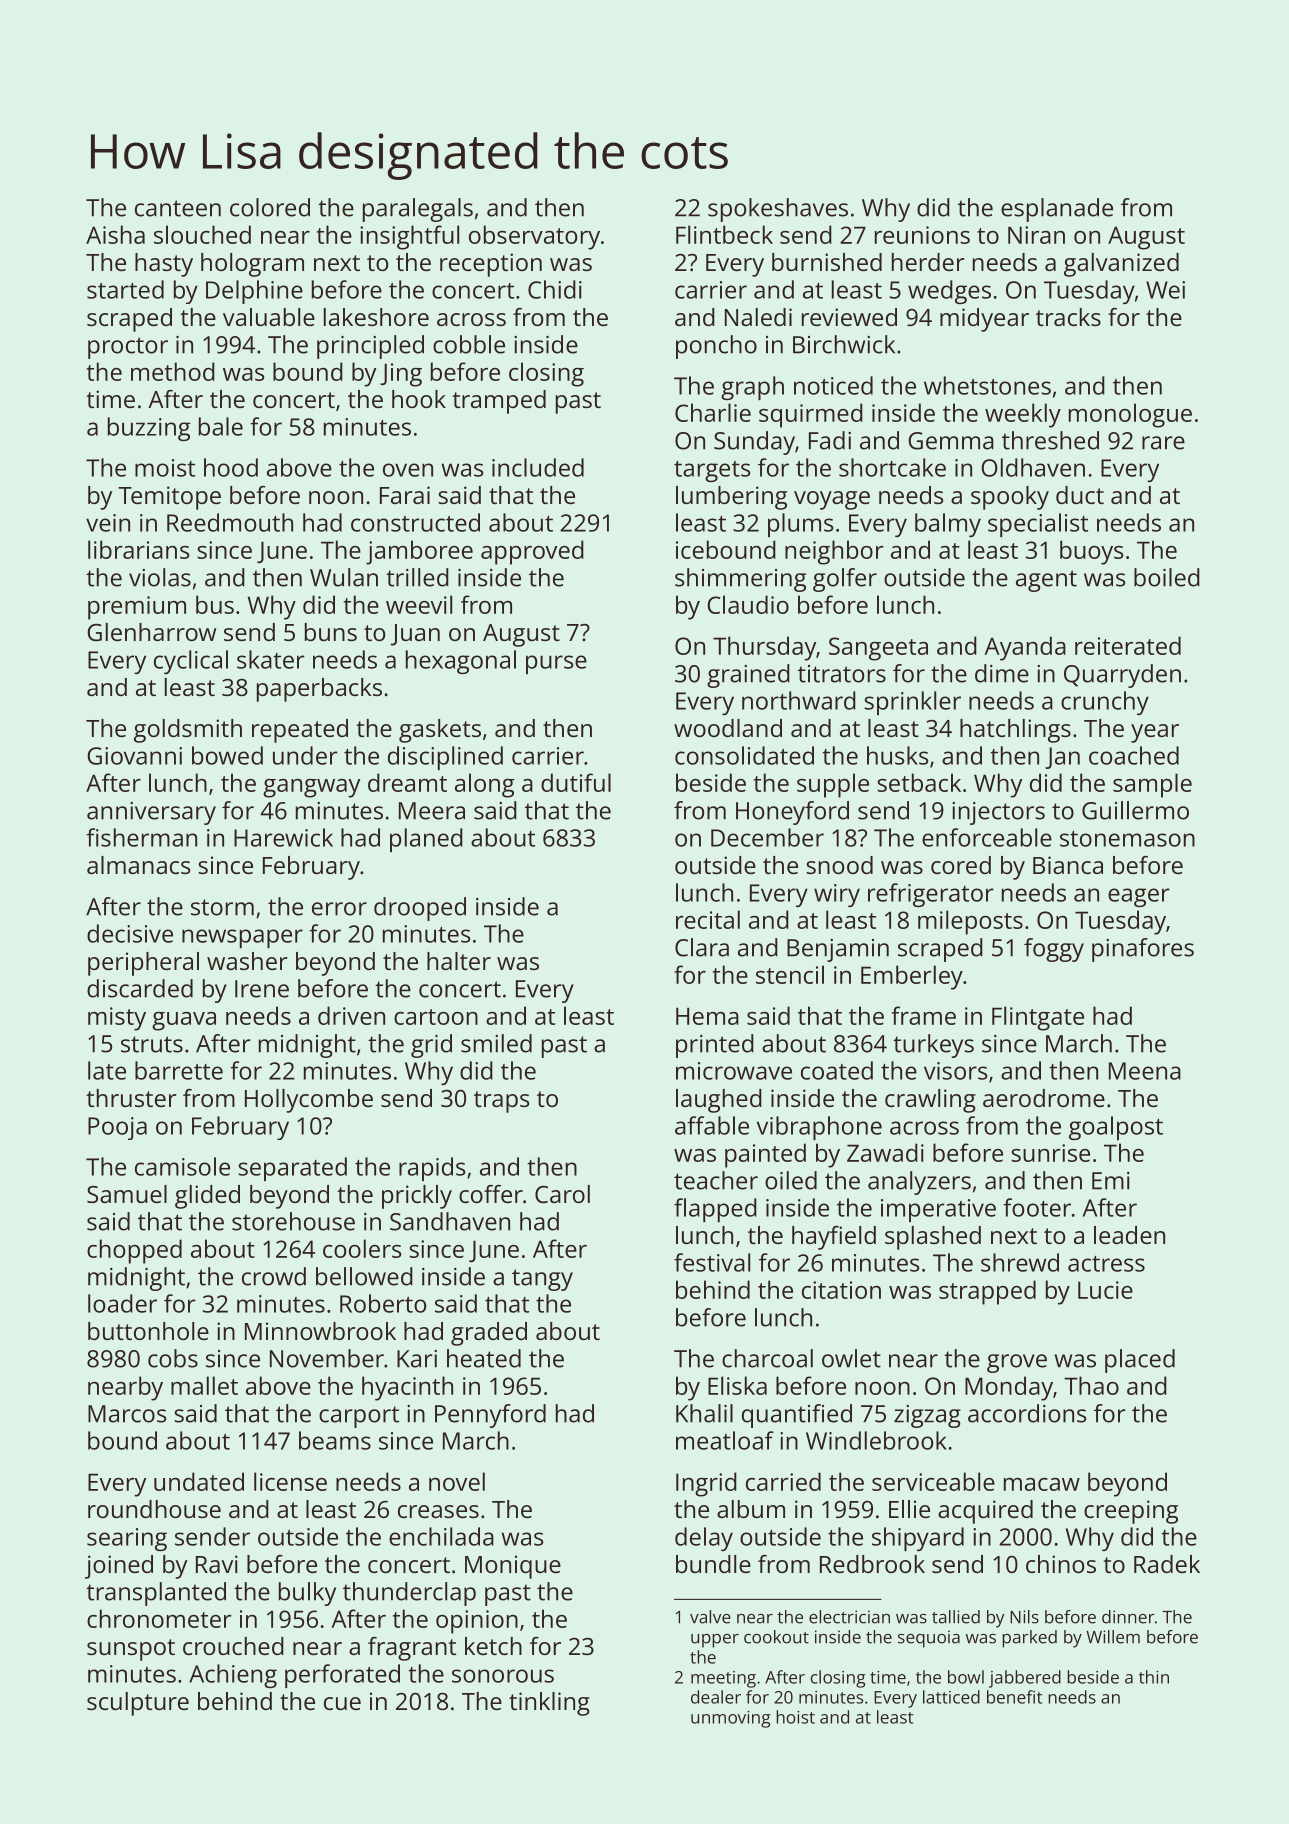  Describe the element at coordinates (1014, 1697) in the screenshot. I see `benefit` at that location.
